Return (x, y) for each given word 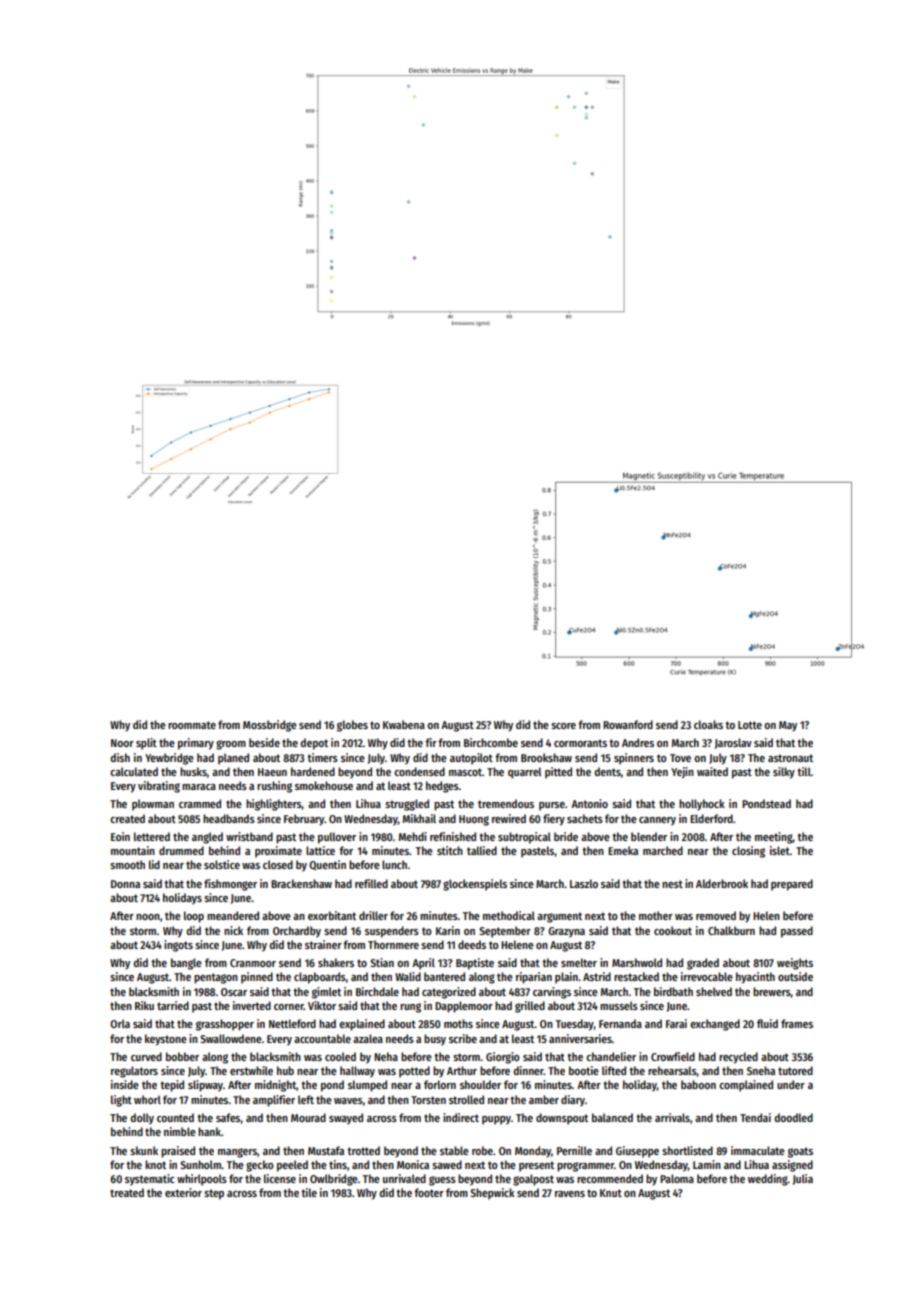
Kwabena (404, 724)
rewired (509, 818)
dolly (142, 1119)
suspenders (392, 932)
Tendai (755, 1117)
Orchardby (297, 932)
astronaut (790, 758)
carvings (552, 993)
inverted (252, 1005)
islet (780, 850)
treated (127, 1192)
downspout (562, 1119)
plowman (153, 805)
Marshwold (637, 962)
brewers (772, 992)
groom (231, 745)
